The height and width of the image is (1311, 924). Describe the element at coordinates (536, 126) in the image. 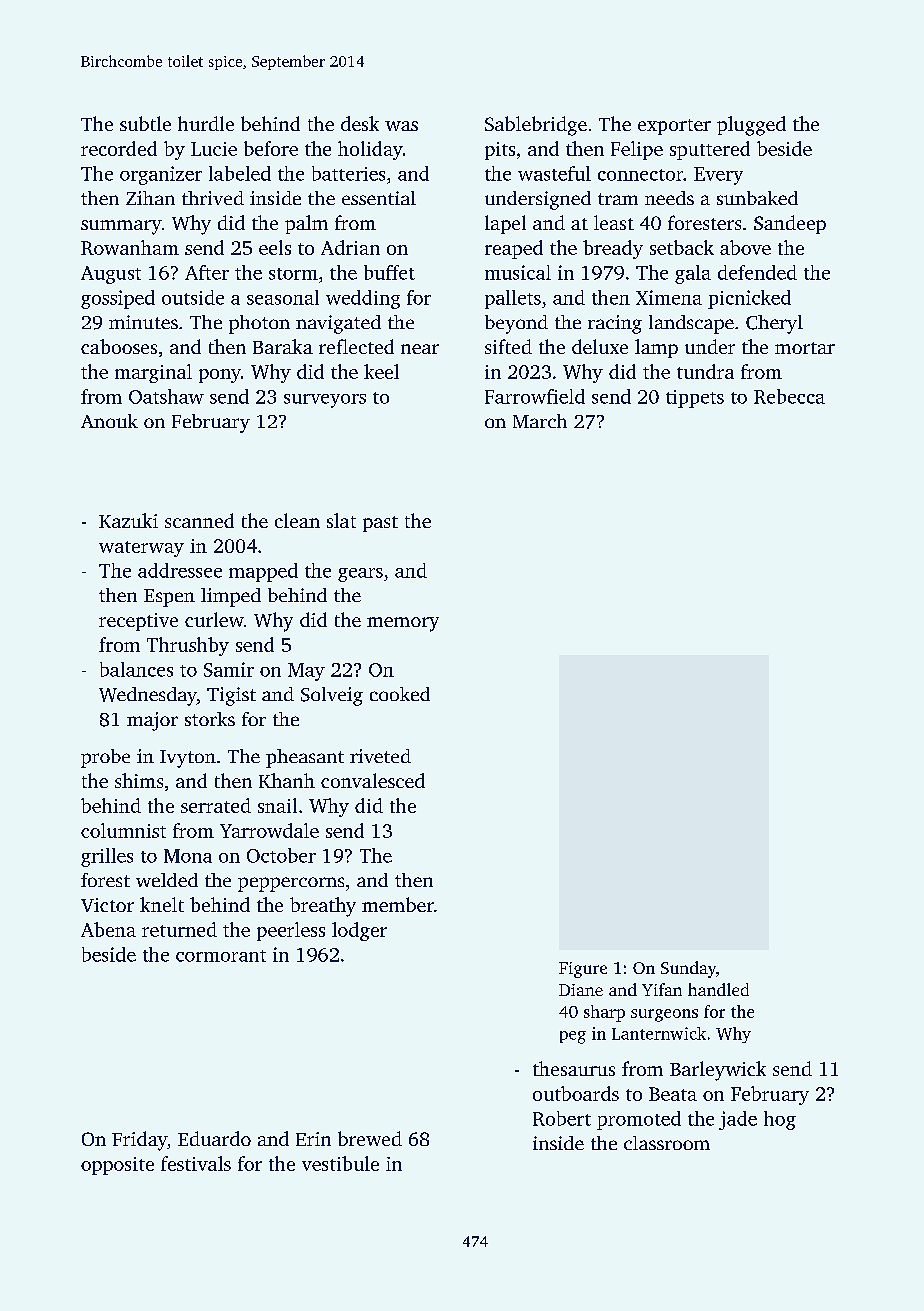

I see `Sablebridge` at that location.
